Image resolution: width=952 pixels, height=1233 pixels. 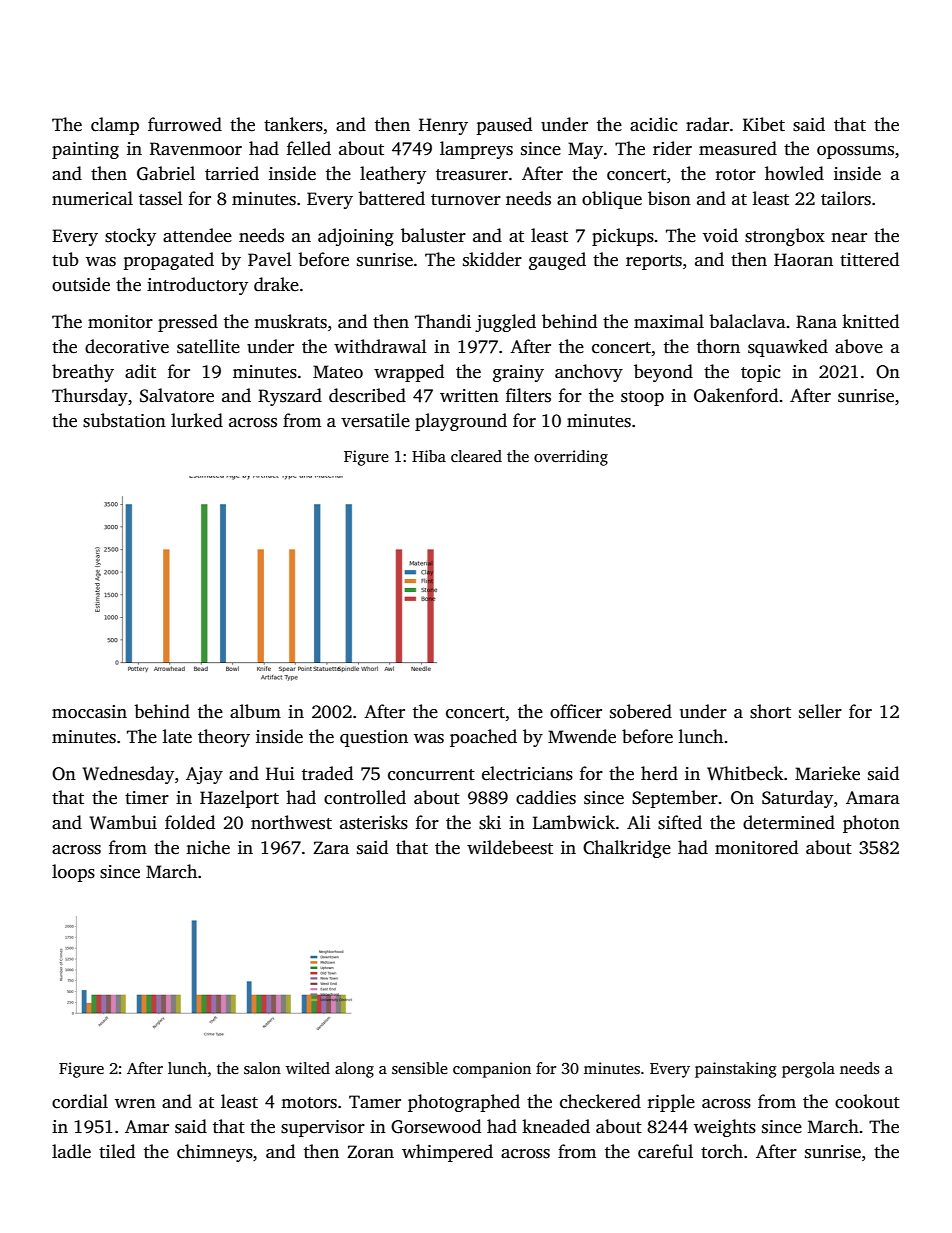 What do you see at coordinates (197, 420) in the document?
I see `lurked` at bounding box center [197, 420].
